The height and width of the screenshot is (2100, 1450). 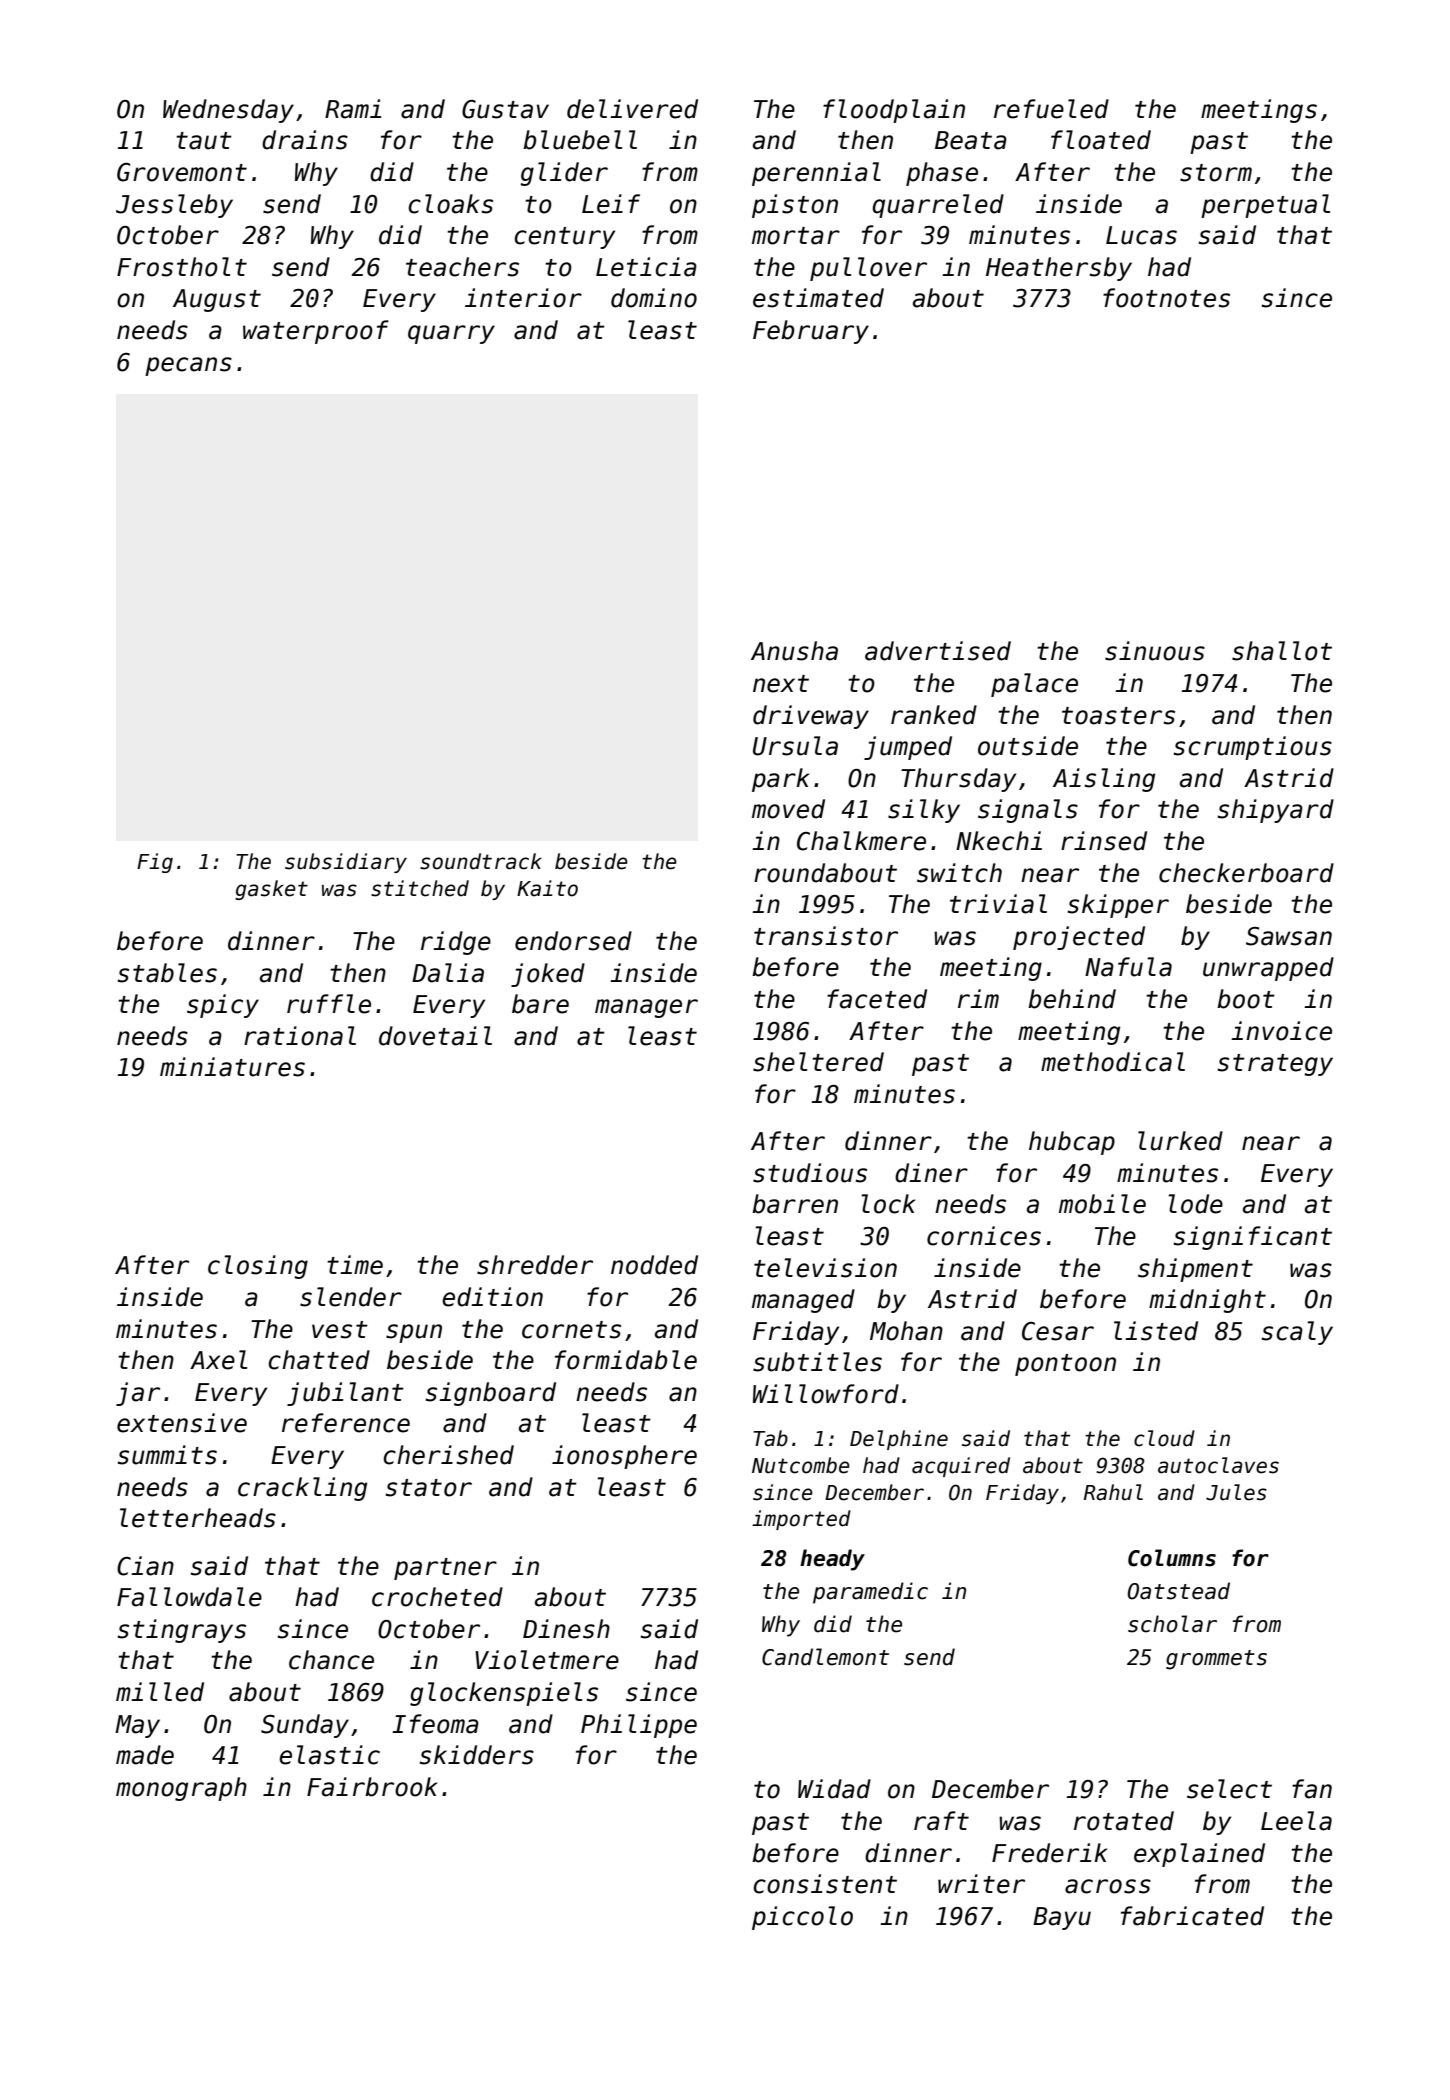 What do you see at coordinates (781, 684) in the screenshot?
I see `next` at bounding box center [781, 684].
